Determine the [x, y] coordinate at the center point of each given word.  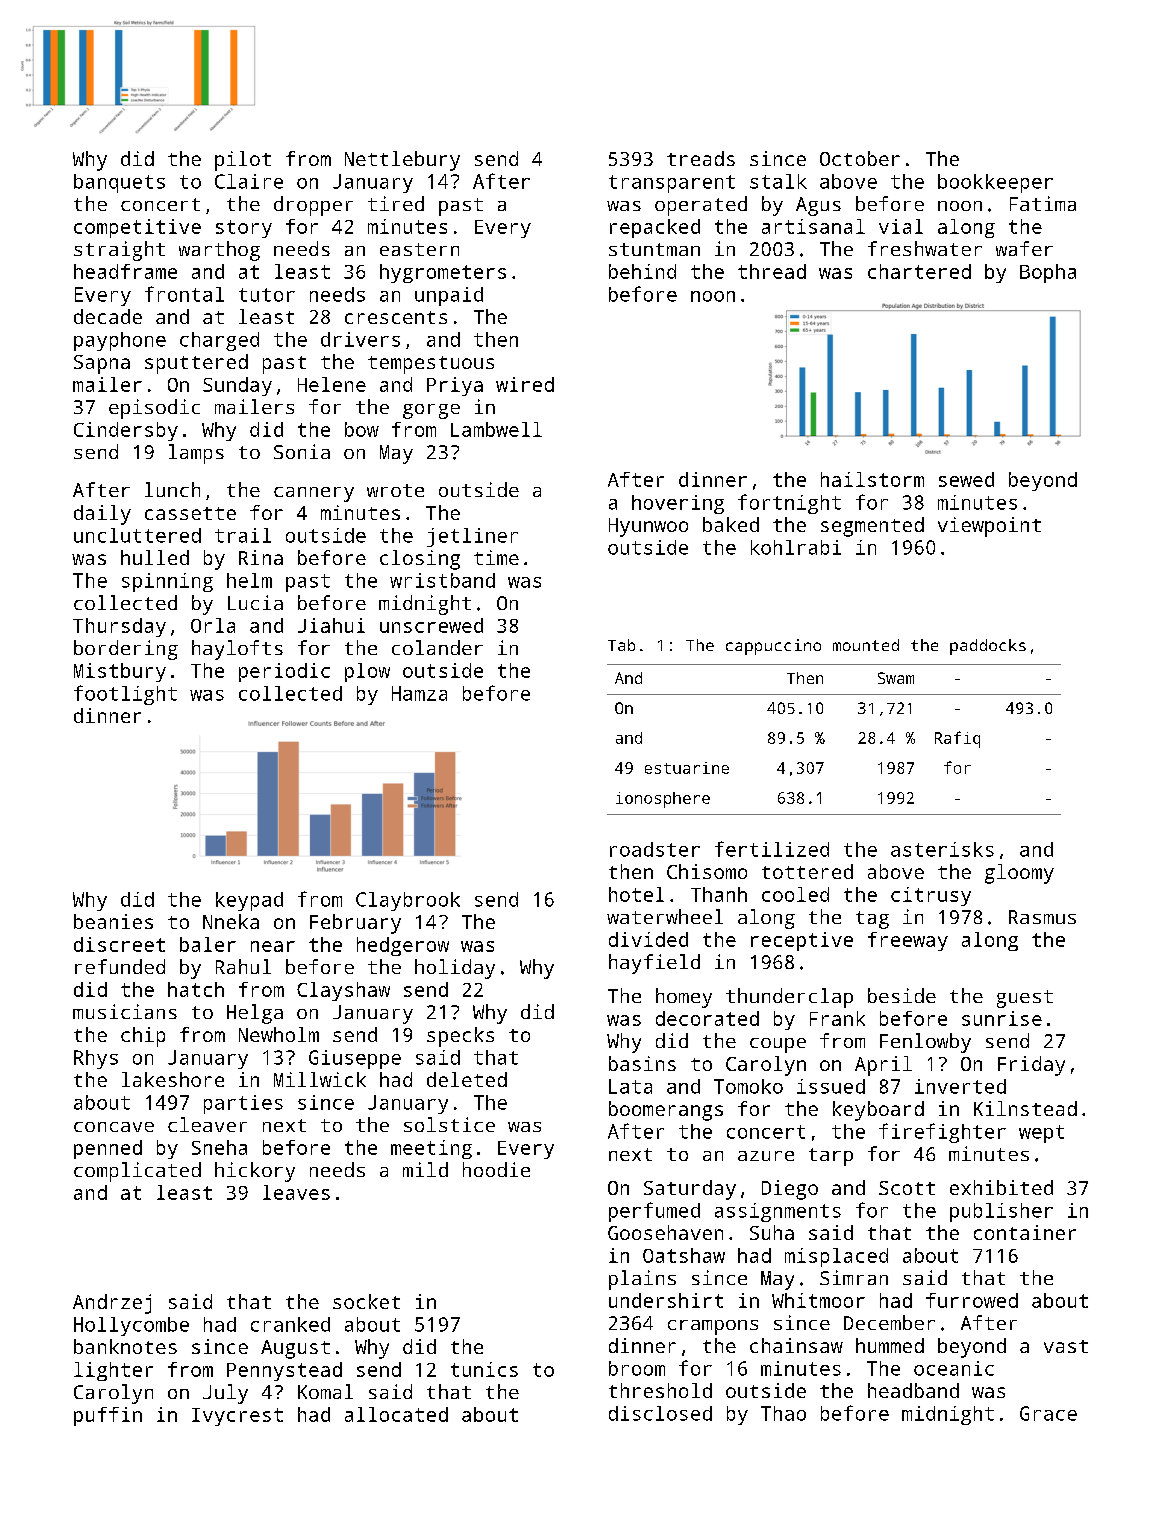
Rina [261, 557]
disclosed [660, 1413]
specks [460, 1037]
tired [396, 203]
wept [1041, 1134]
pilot [243, 161]
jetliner [472, 537]
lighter [113, 1371]
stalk [778, 181]
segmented [872, 527]
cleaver [207, 1124]
